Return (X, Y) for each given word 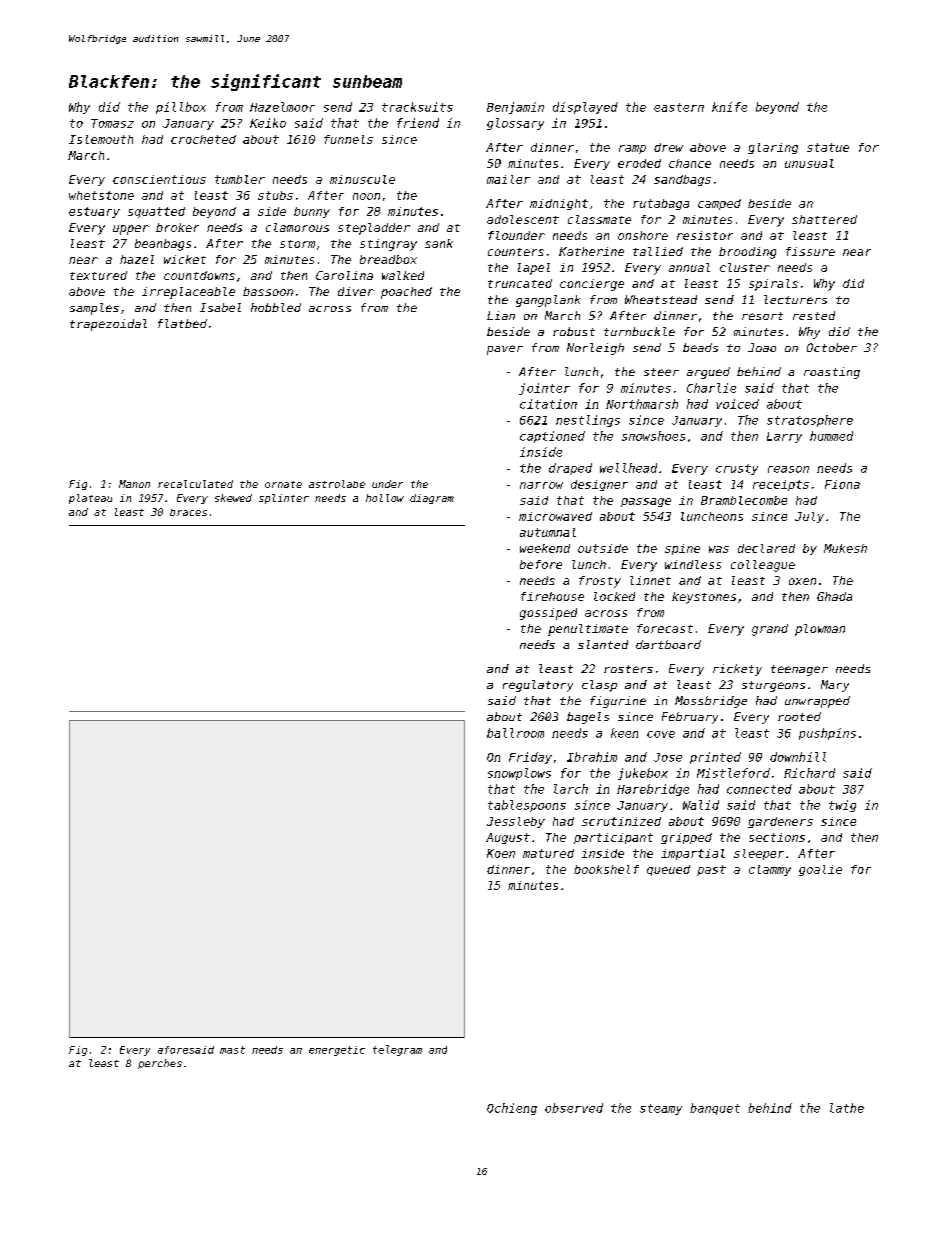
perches (160, 1064)
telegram (397, 1050)
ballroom (515, 733)
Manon (134, 484)
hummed (831, 436)
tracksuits (417, 107)
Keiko (268, 123)
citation (548, 404)
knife (729, 107)
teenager (799, 670)
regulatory (538, 686)
